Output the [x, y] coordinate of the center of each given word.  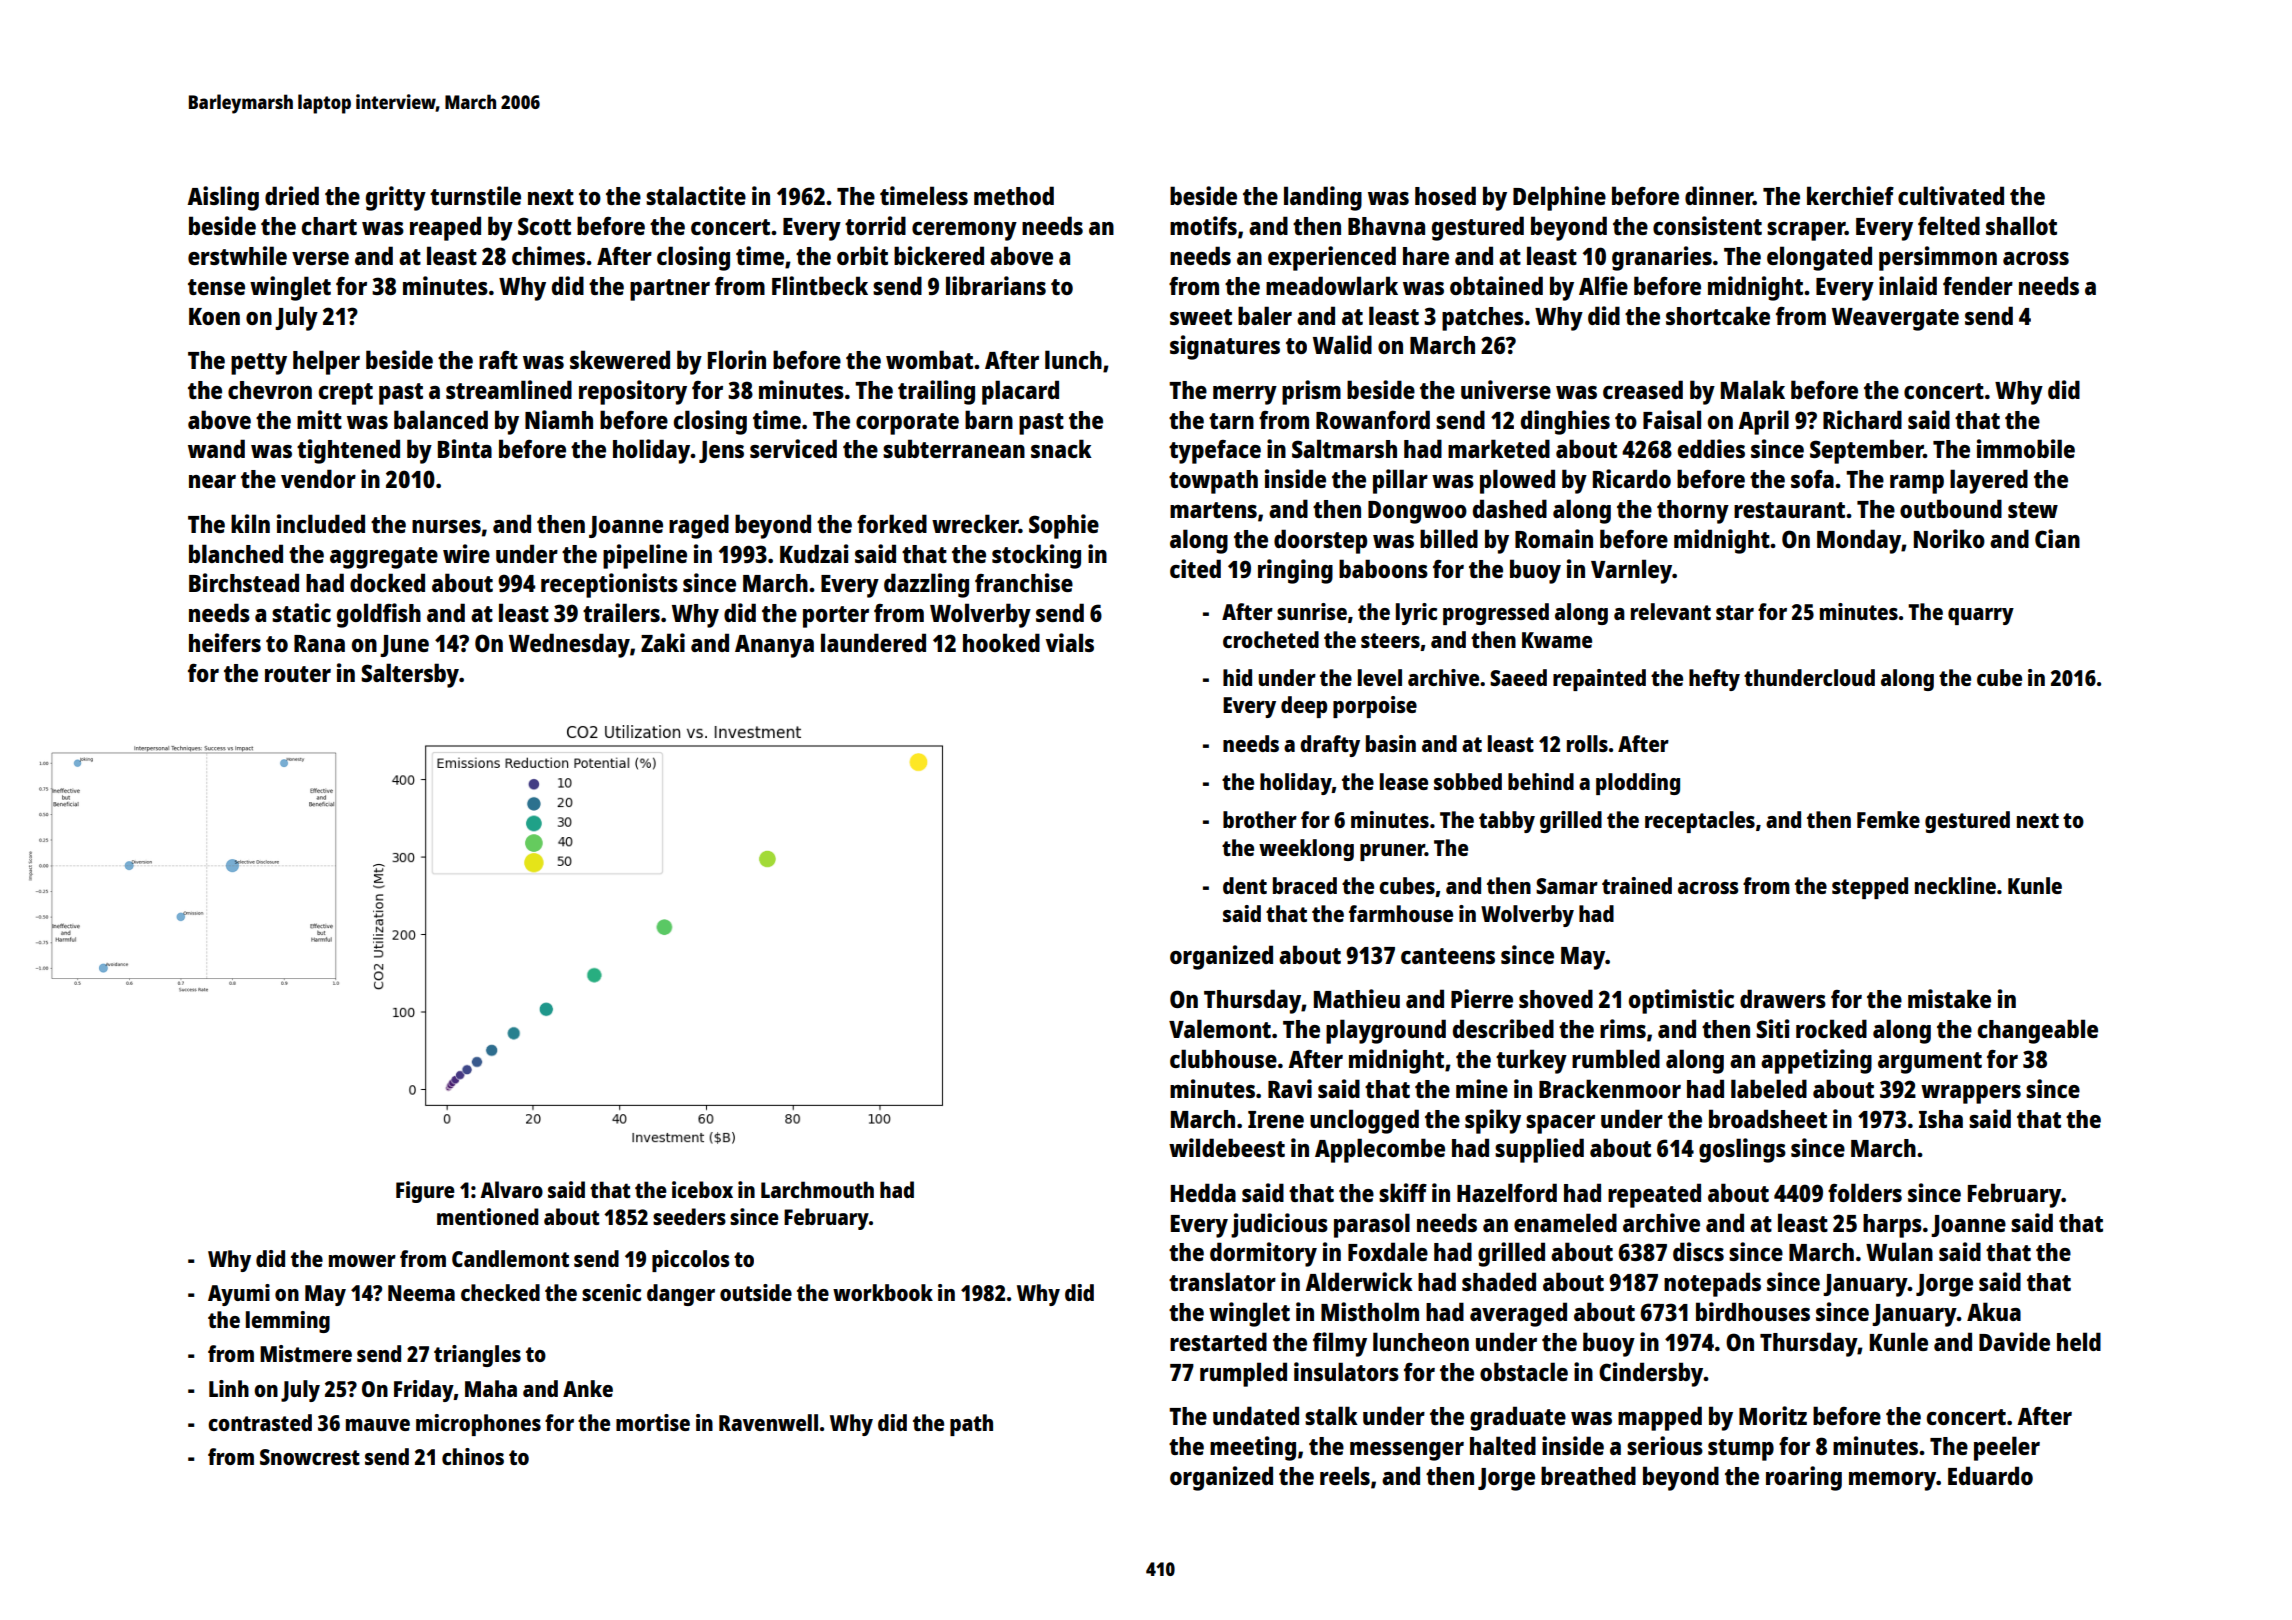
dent [1245, 885]
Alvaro [511, 1189]
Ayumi [239, 1295]
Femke [1888, 819]
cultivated [1951, 195]
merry [1245, 395]
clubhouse [1223, 1058]
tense [216, 287]
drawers [1783, 998]
